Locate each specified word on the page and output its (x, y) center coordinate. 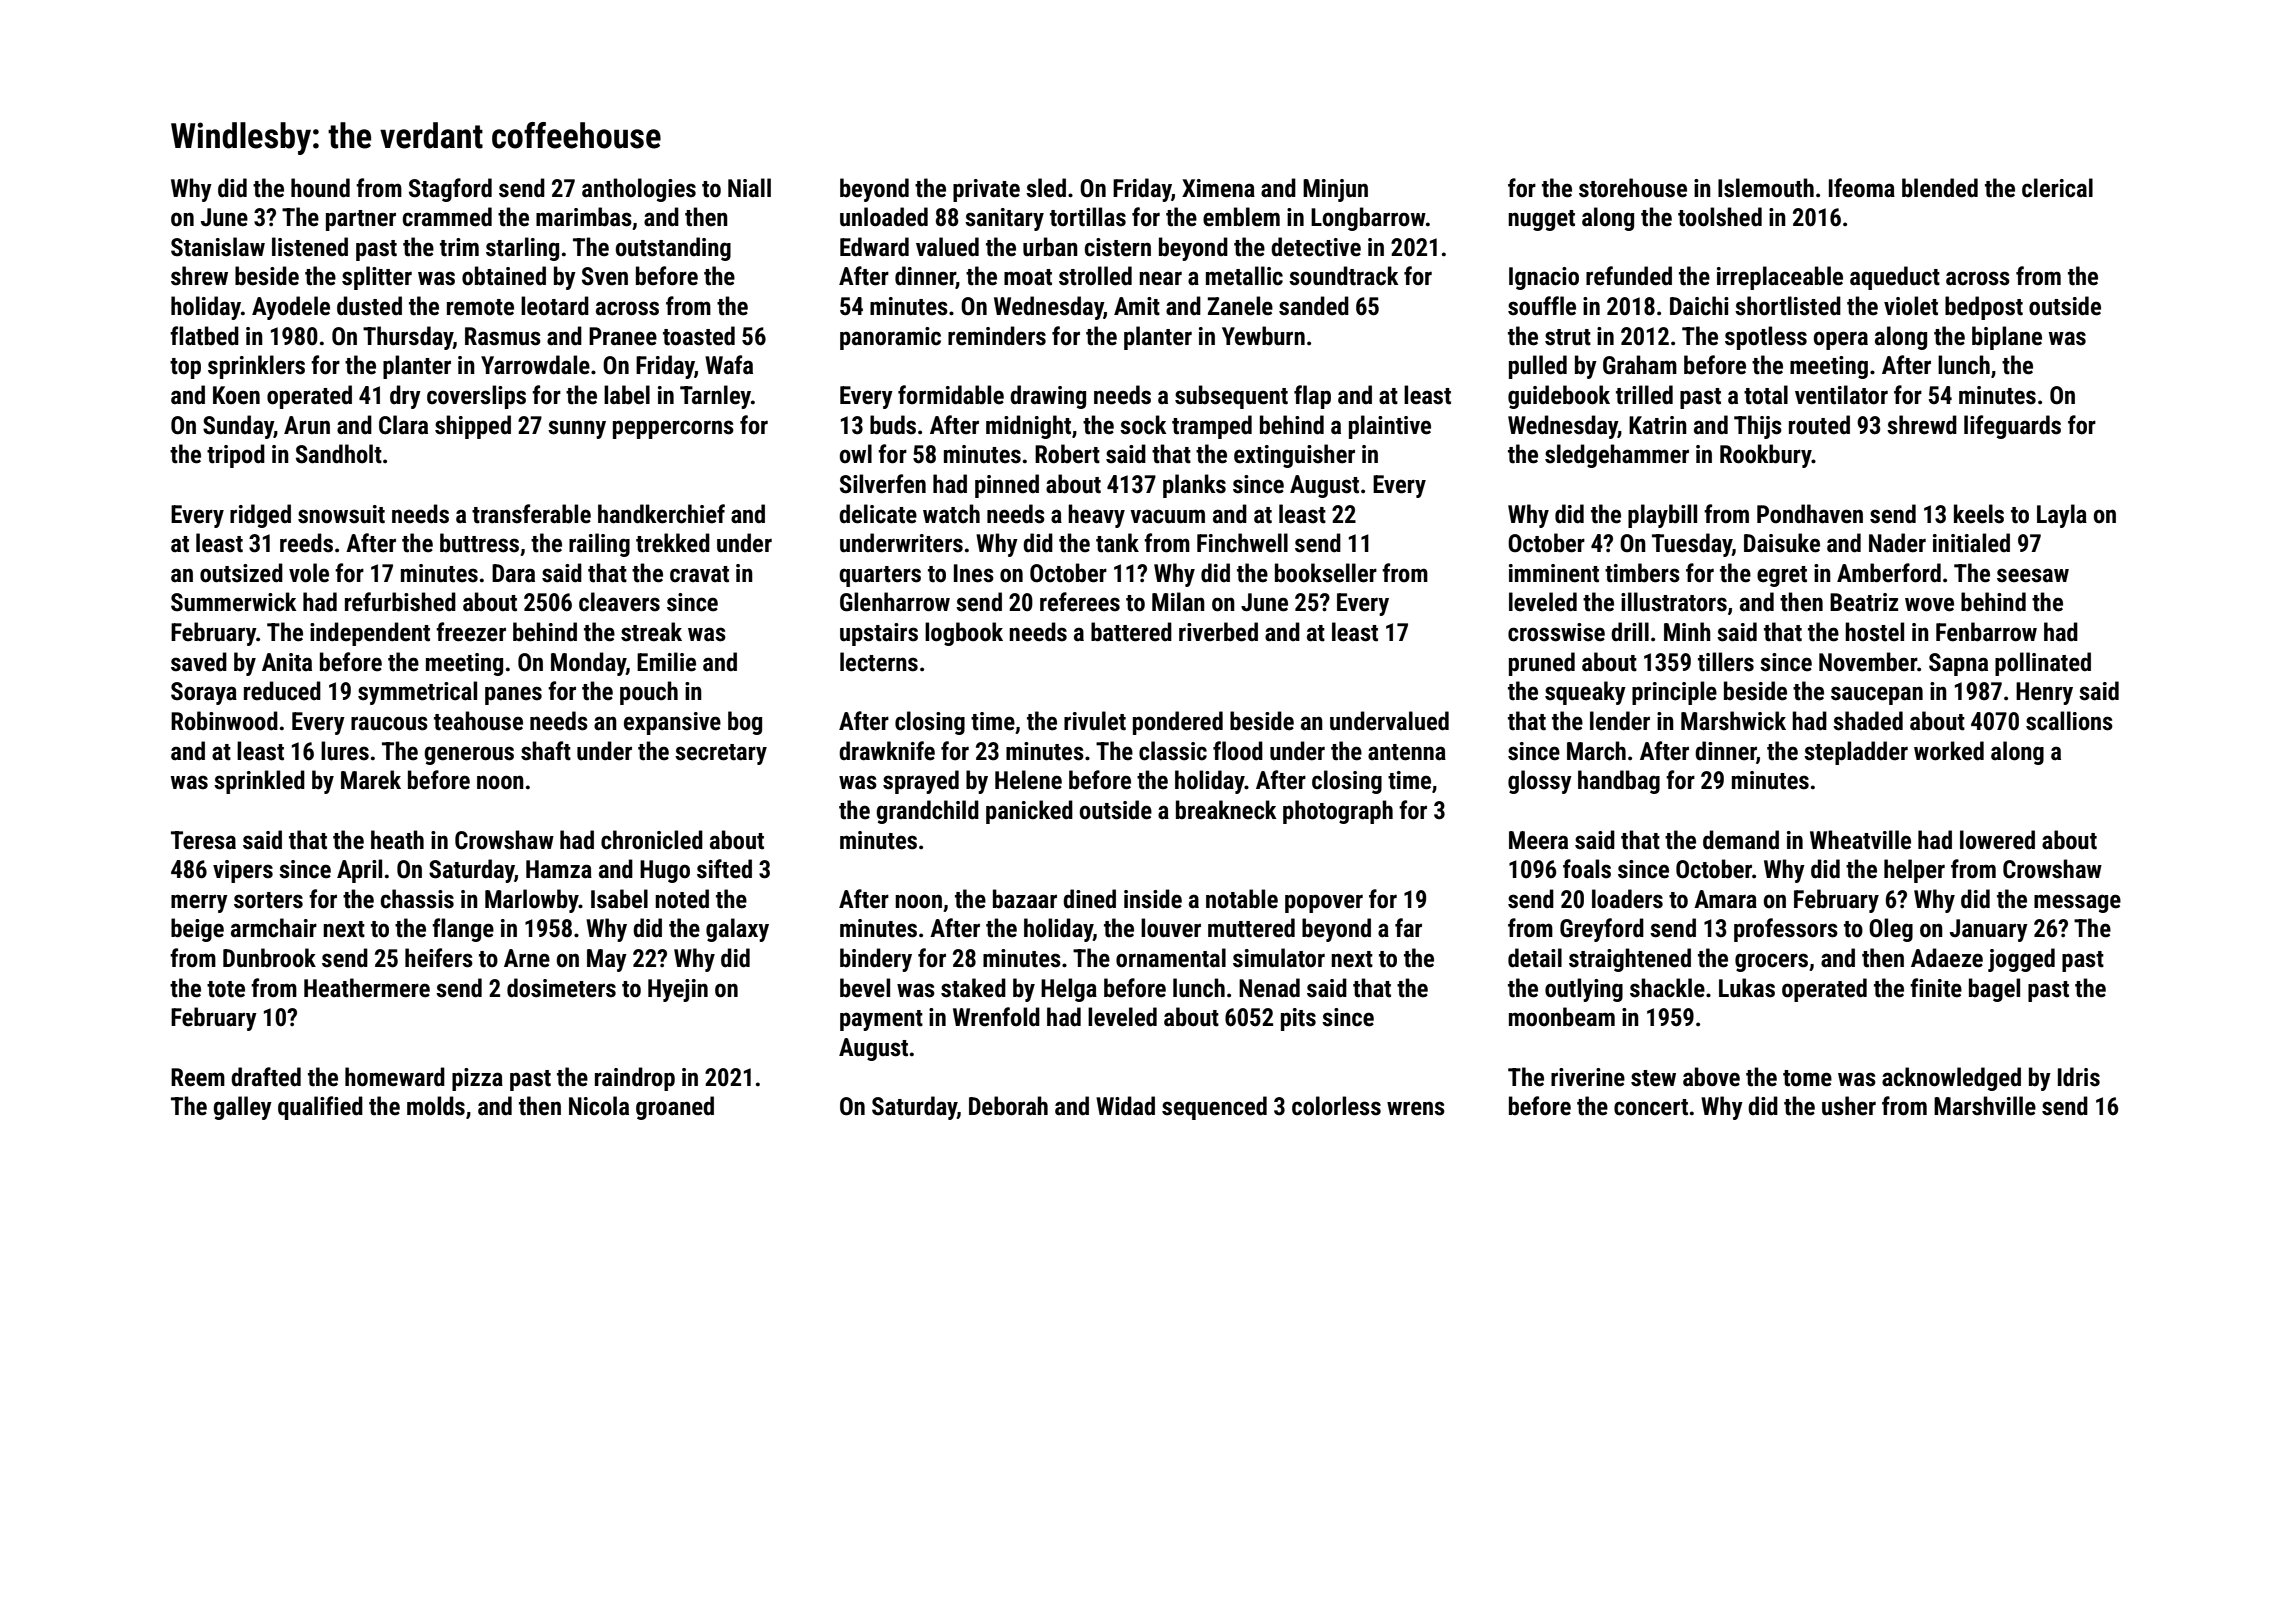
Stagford (450, 190)
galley (242, 1108)
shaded (1868, 721)
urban (1050, 247)
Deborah (1008, 1106)
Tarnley (715, 397)
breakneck (1226, 810)
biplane (2007, 338)
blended (1940, 188)
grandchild (927, 812)
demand (1741, 840)
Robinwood (224, 721)
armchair (274, 928)
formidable (951, 395)
